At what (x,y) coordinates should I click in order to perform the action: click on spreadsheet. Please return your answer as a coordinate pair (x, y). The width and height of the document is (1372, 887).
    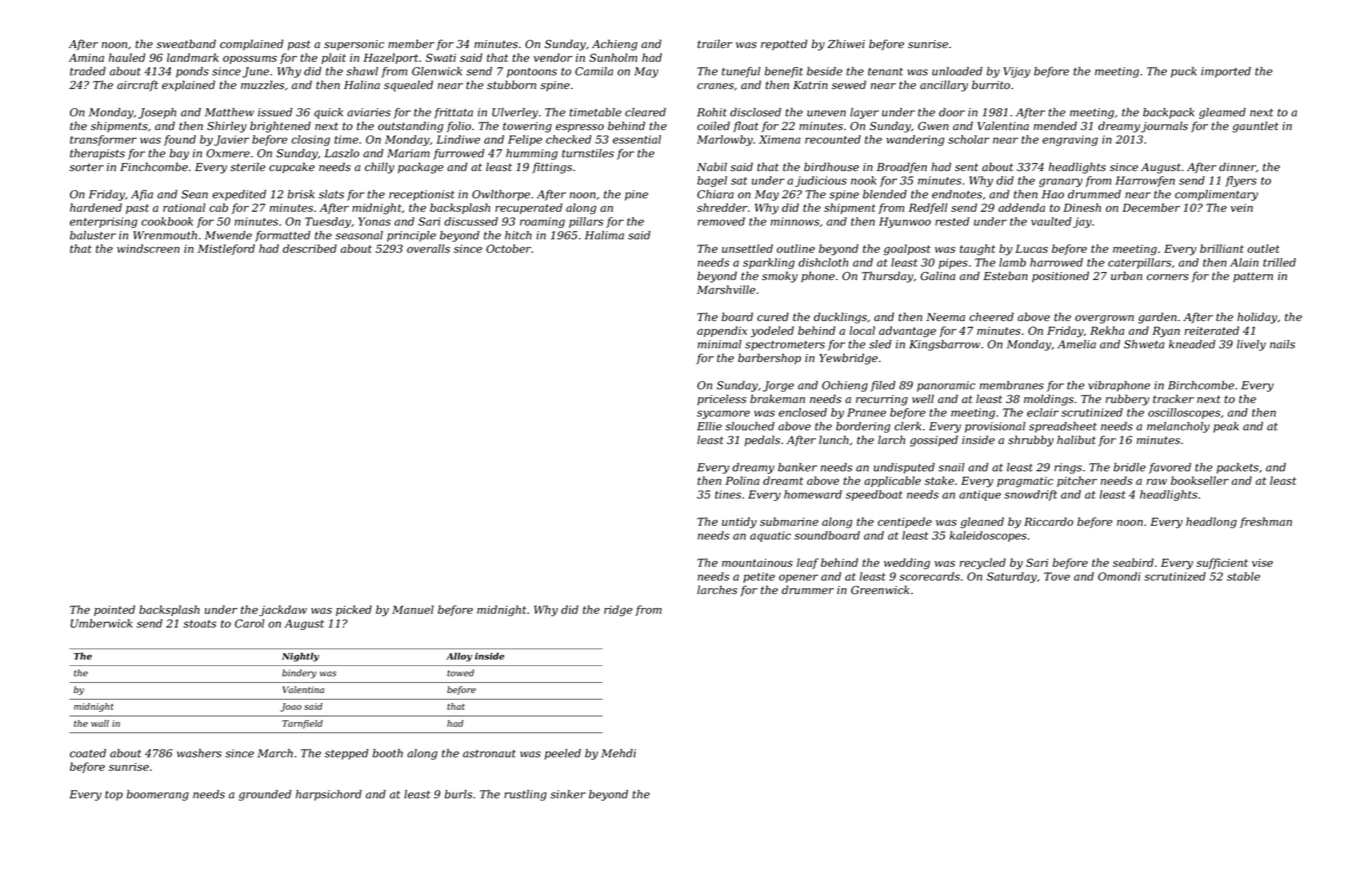
    Looking at the image, I should click on (1063, 427).
